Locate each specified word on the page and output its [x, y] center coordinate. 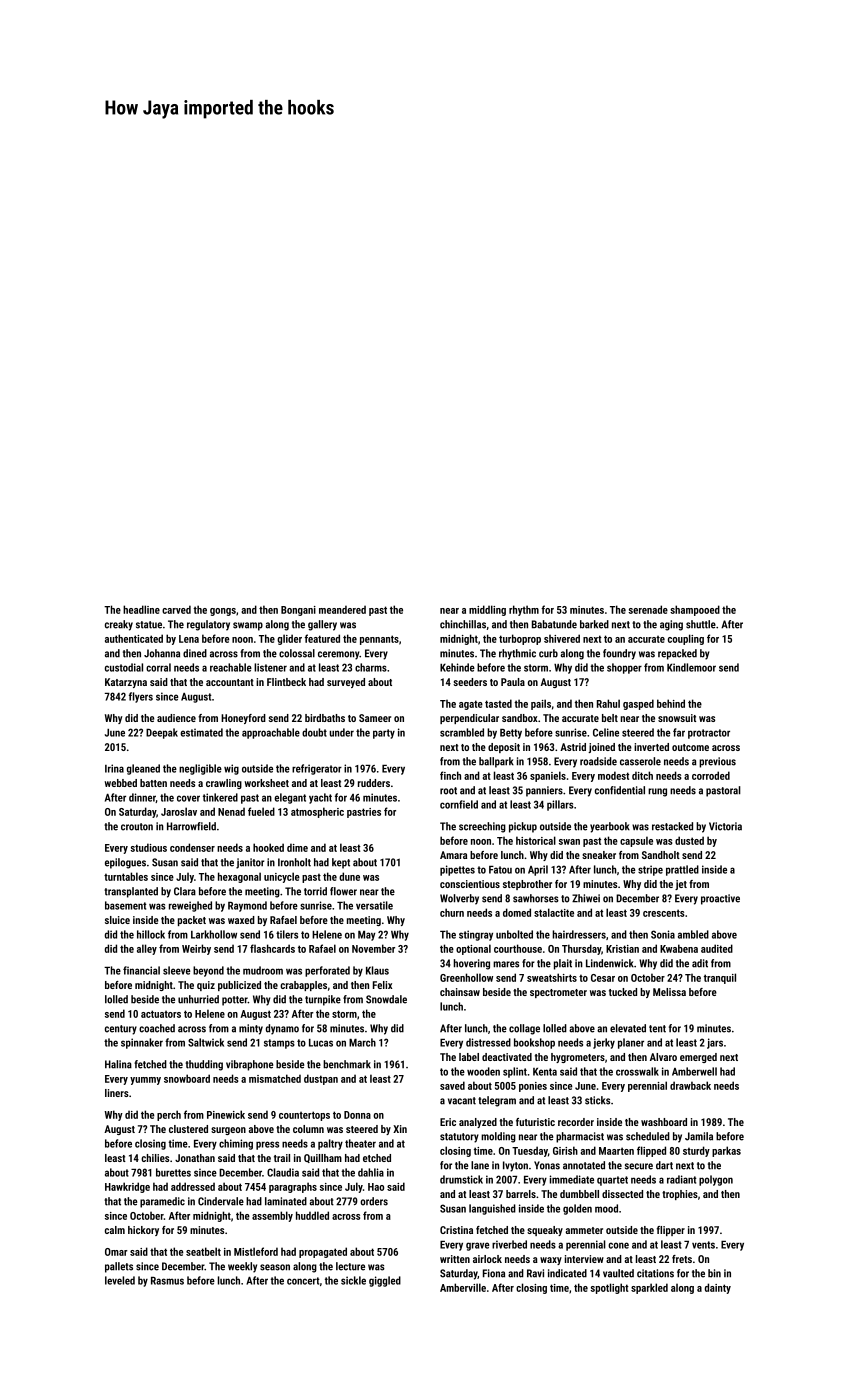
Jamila [699, 1136]
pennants [379, 640]
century [121, 1030]
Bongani [298, 611]
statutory [459, 1138]
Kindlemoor [691, 667]
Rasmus [167, 1281]
